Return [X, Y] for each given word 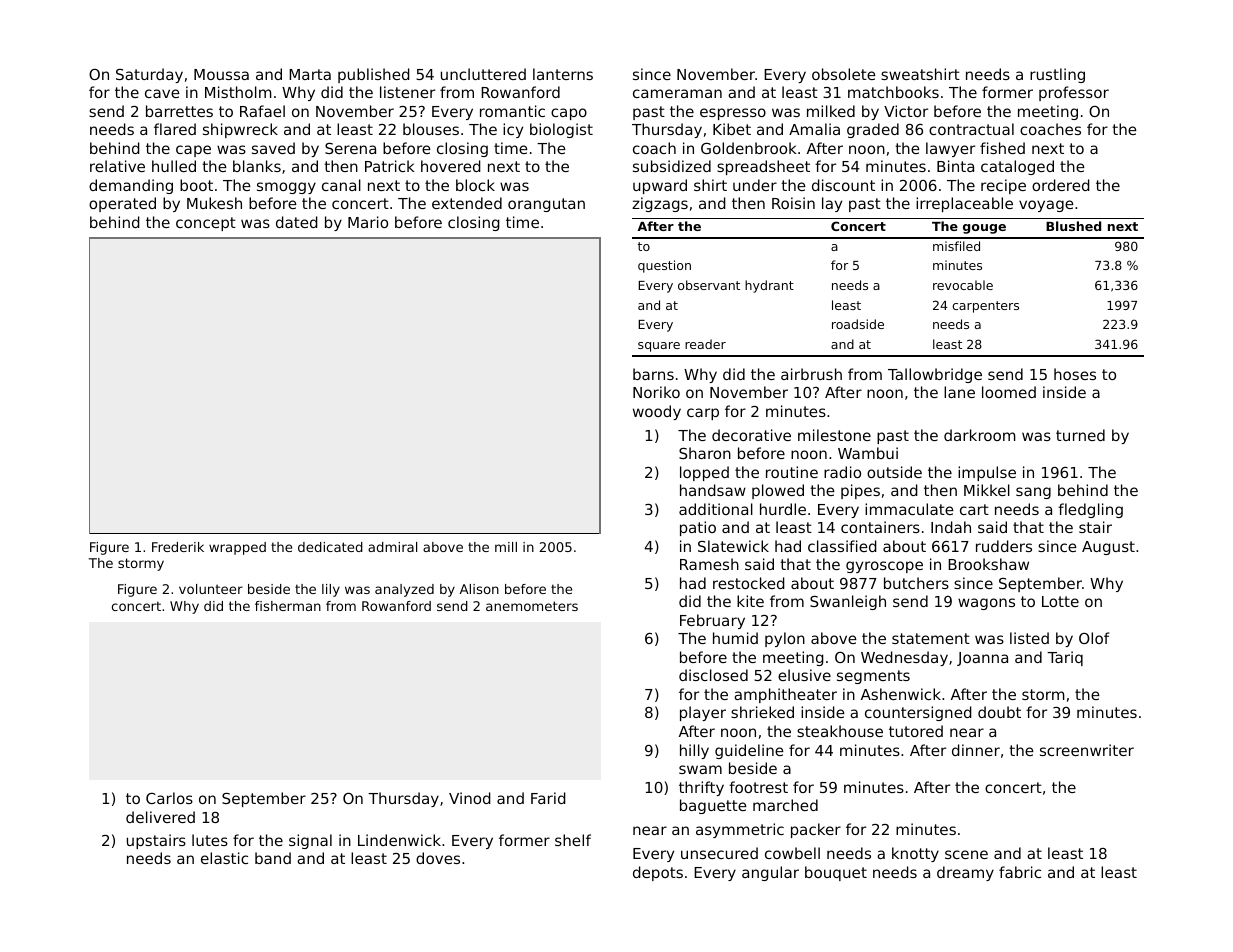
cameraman [677, 93]
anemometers [532, 606]
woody [657, 412]
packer [816, 830]
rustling [1057, 75]
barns [653, 374]
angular [770, 873]
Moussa [221, 74]
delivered [160, 817]
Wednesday [904, 658]
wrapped [237, 548]
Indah [951, 527]
